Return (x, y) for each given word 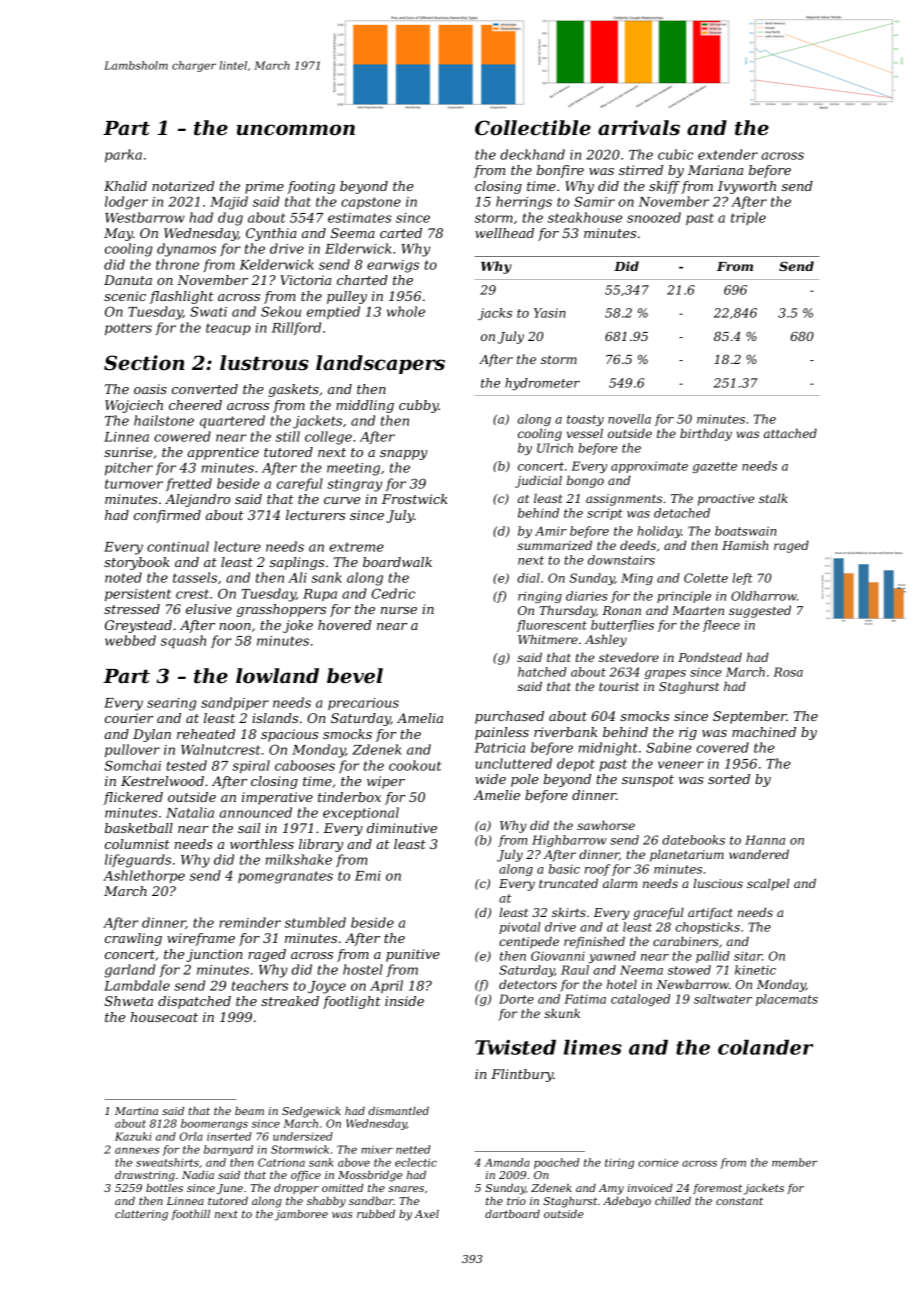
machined (764, 732)
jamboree (301, 1215)
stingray (354, 485)
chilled (673, 1201)
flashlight (182, 297)
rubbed (376, 1214)
